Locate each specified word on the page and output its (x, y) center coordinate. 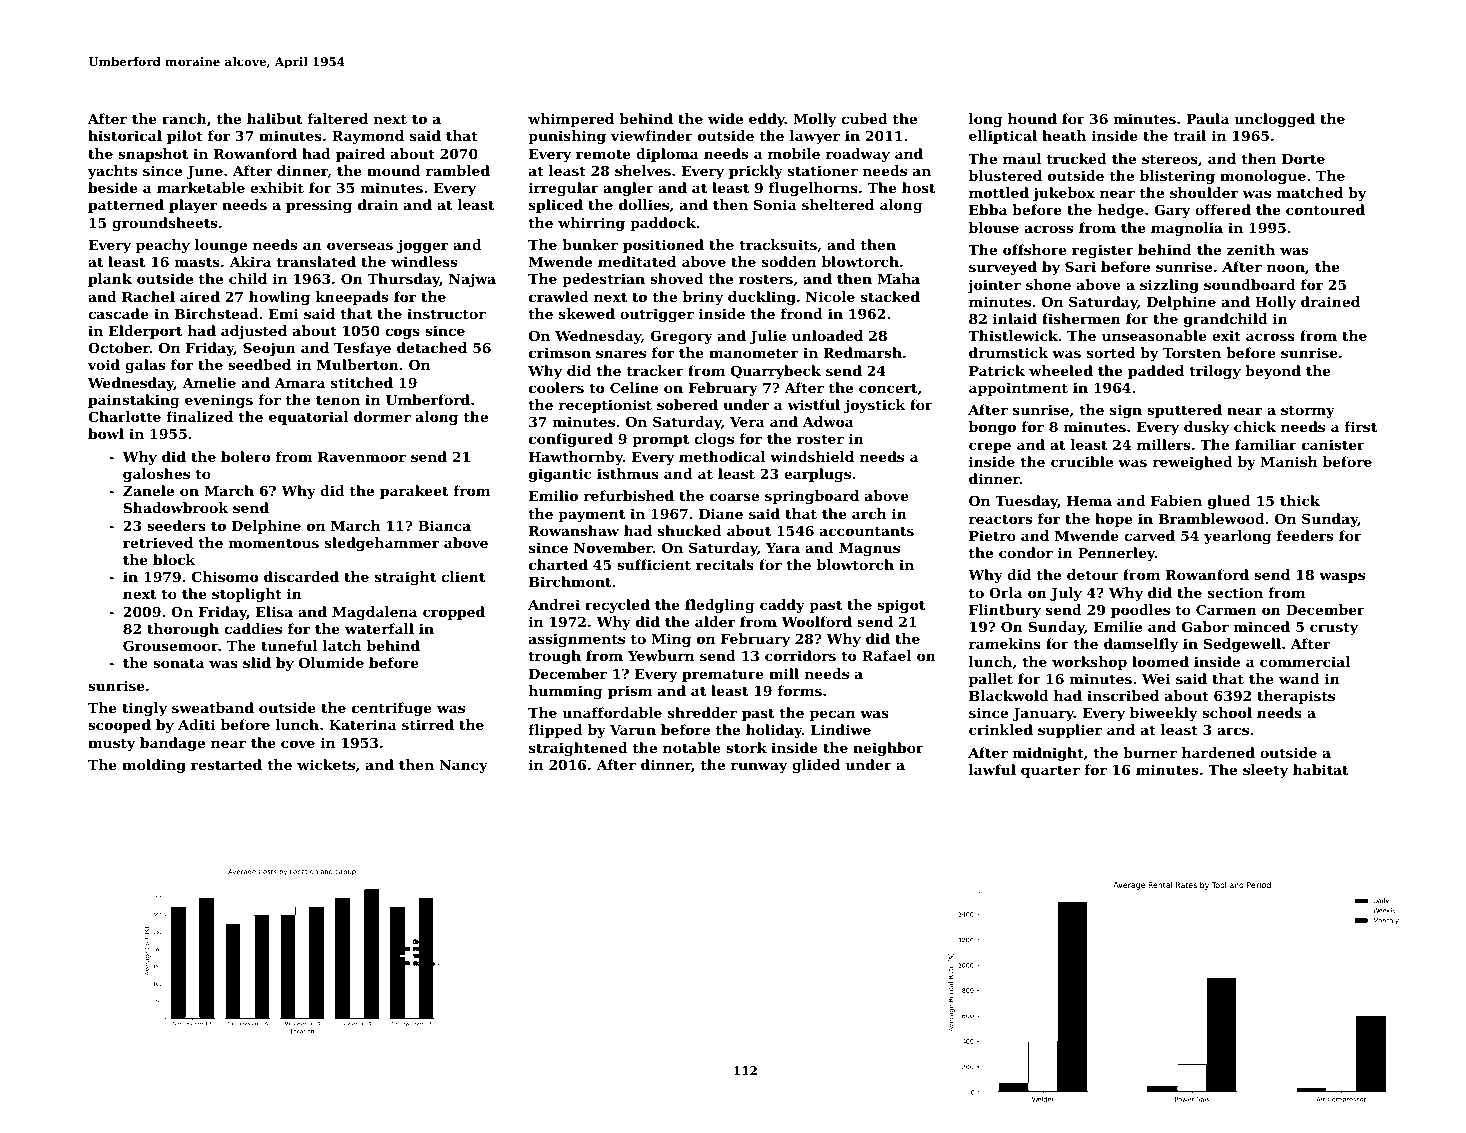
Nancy (463, 766)
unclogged (1274, 120)
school (1227, 712)
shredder (702, 712)
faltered (338, 118)
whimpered (571, 120)
